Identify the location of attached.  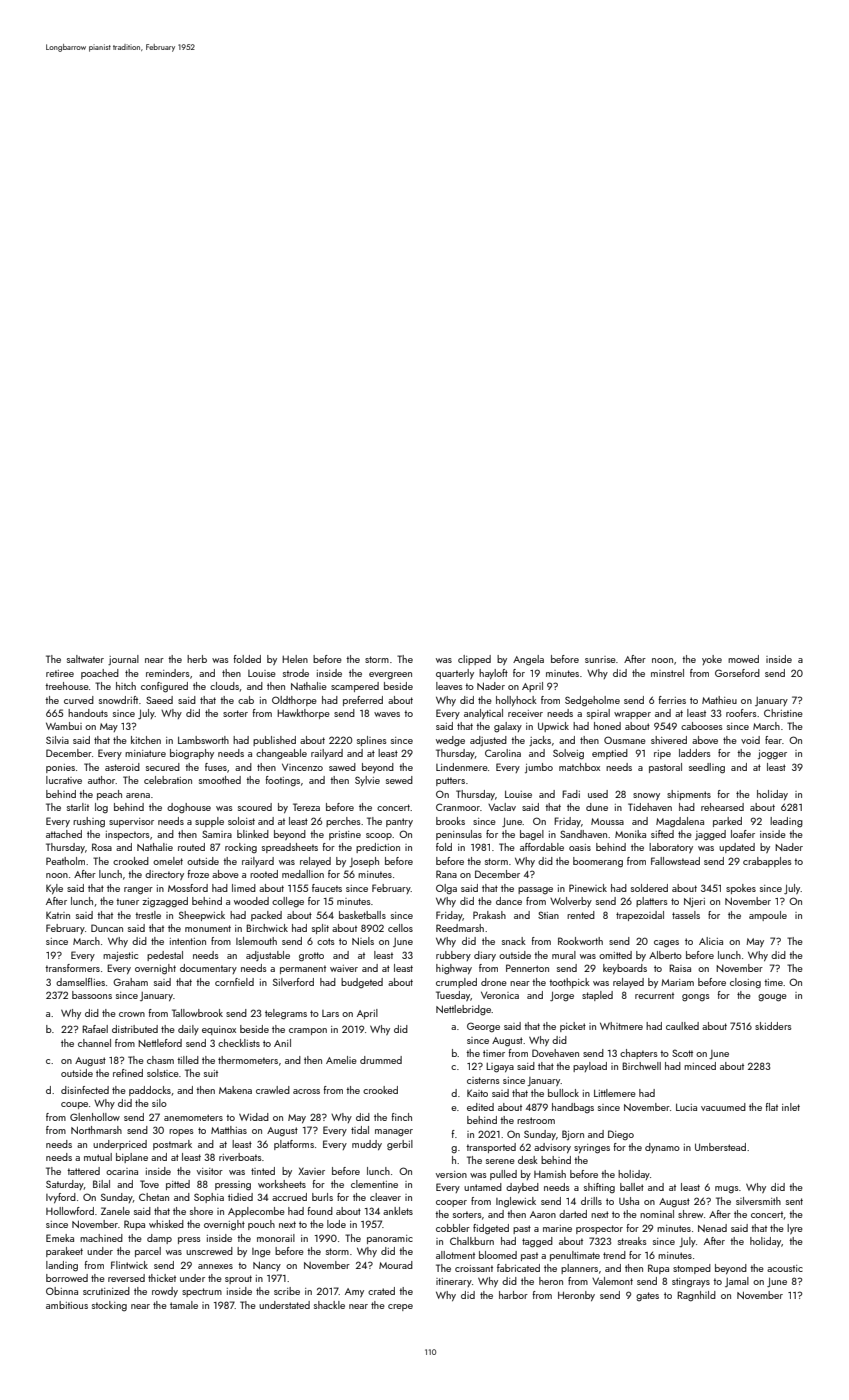
(64, 834).
